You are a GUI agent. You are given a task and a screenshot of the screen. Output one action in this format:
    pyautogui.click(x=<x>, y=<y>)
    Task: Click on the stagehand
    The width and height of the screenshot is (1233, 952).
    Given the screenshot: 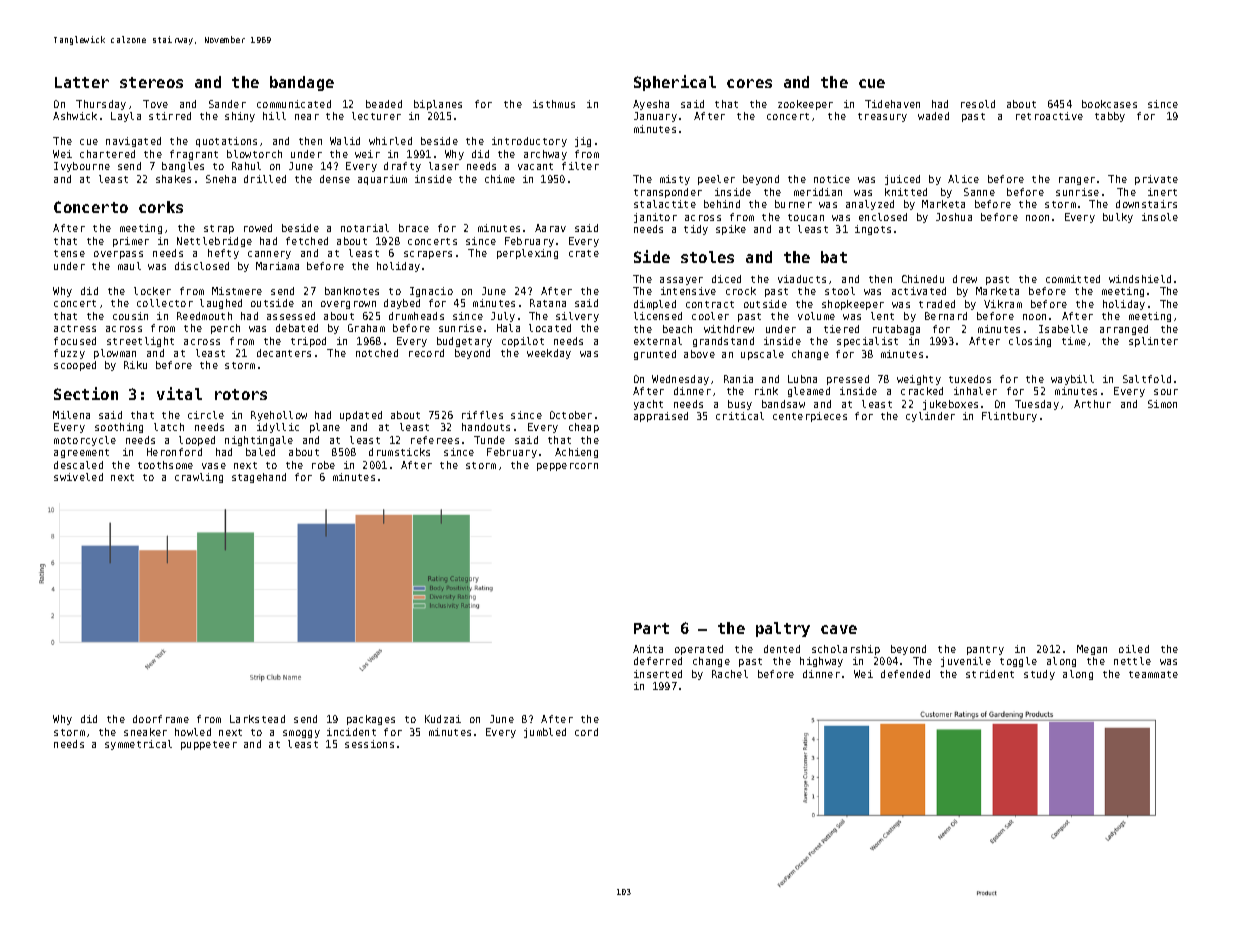 What is the action you would take?
    pyautogui.click(x=259, y=478)
